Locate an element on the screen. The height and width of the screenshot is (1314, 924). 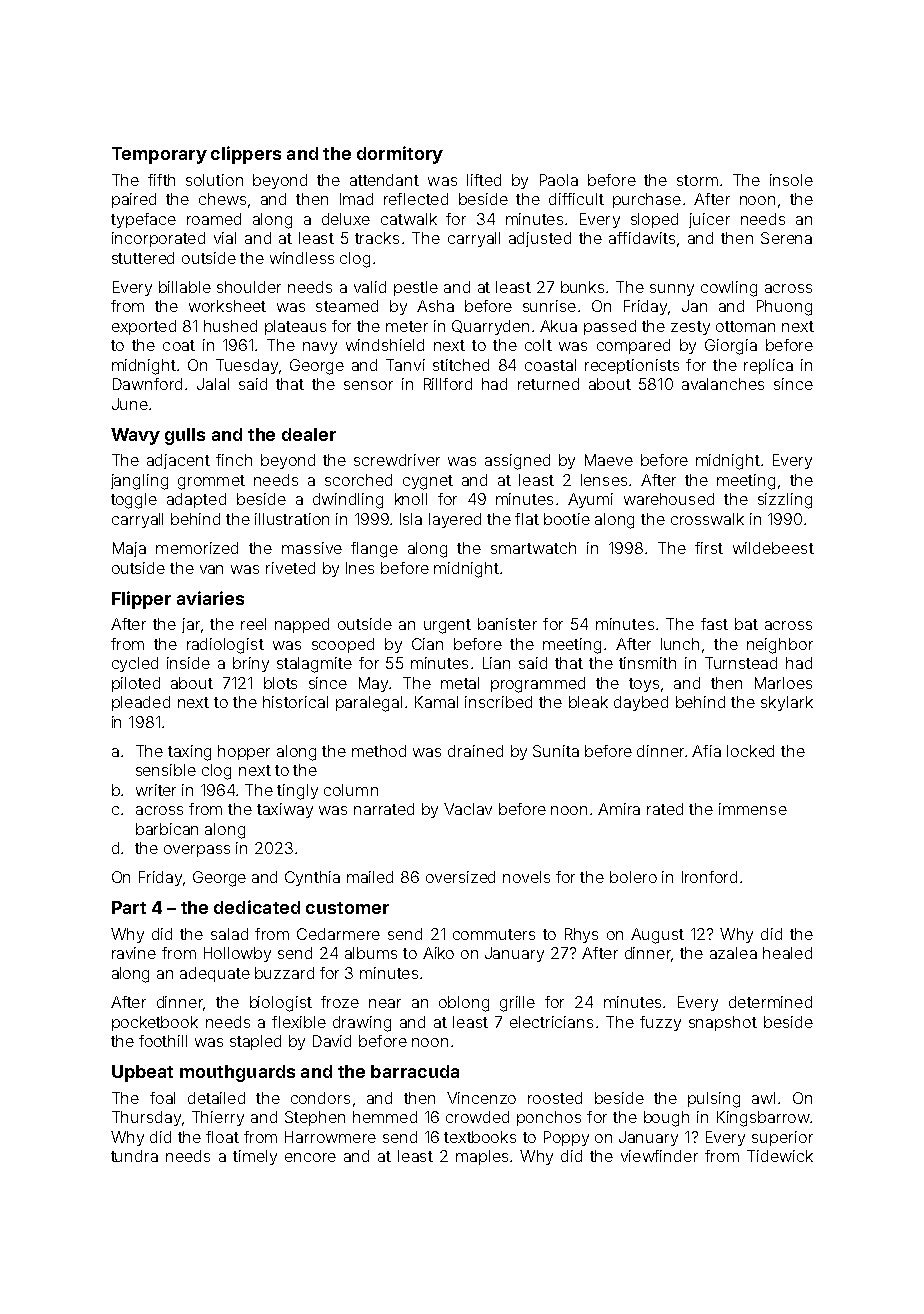
catwalk is located at coordinates (409, 219).
